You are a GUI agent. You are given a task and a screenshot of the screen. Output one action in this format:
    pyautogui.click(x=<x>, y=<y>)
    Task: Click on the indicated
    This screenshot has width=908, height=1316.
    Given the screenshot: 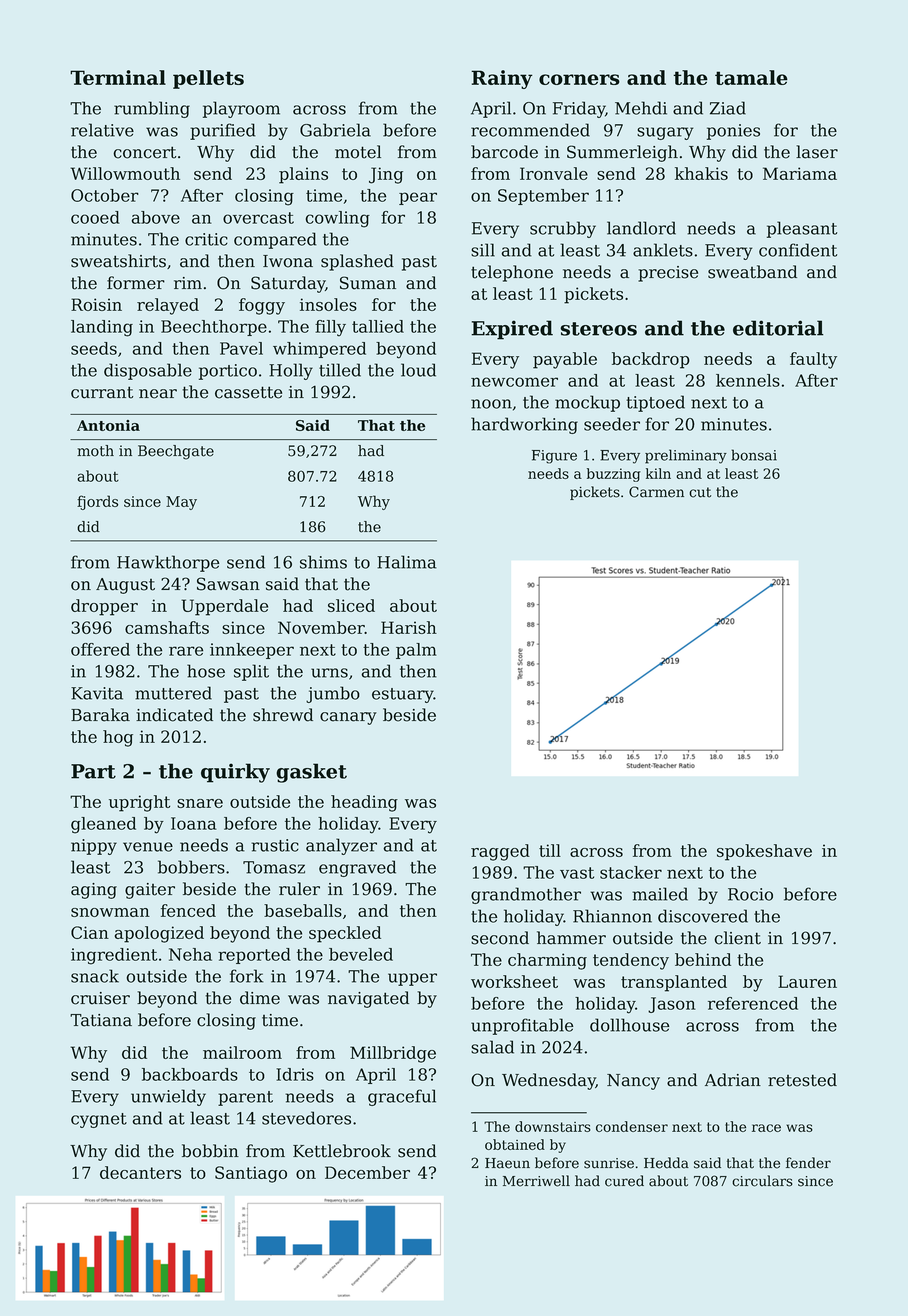 What is the action you would take?
    pyautogui.click(x=174, y=715)
